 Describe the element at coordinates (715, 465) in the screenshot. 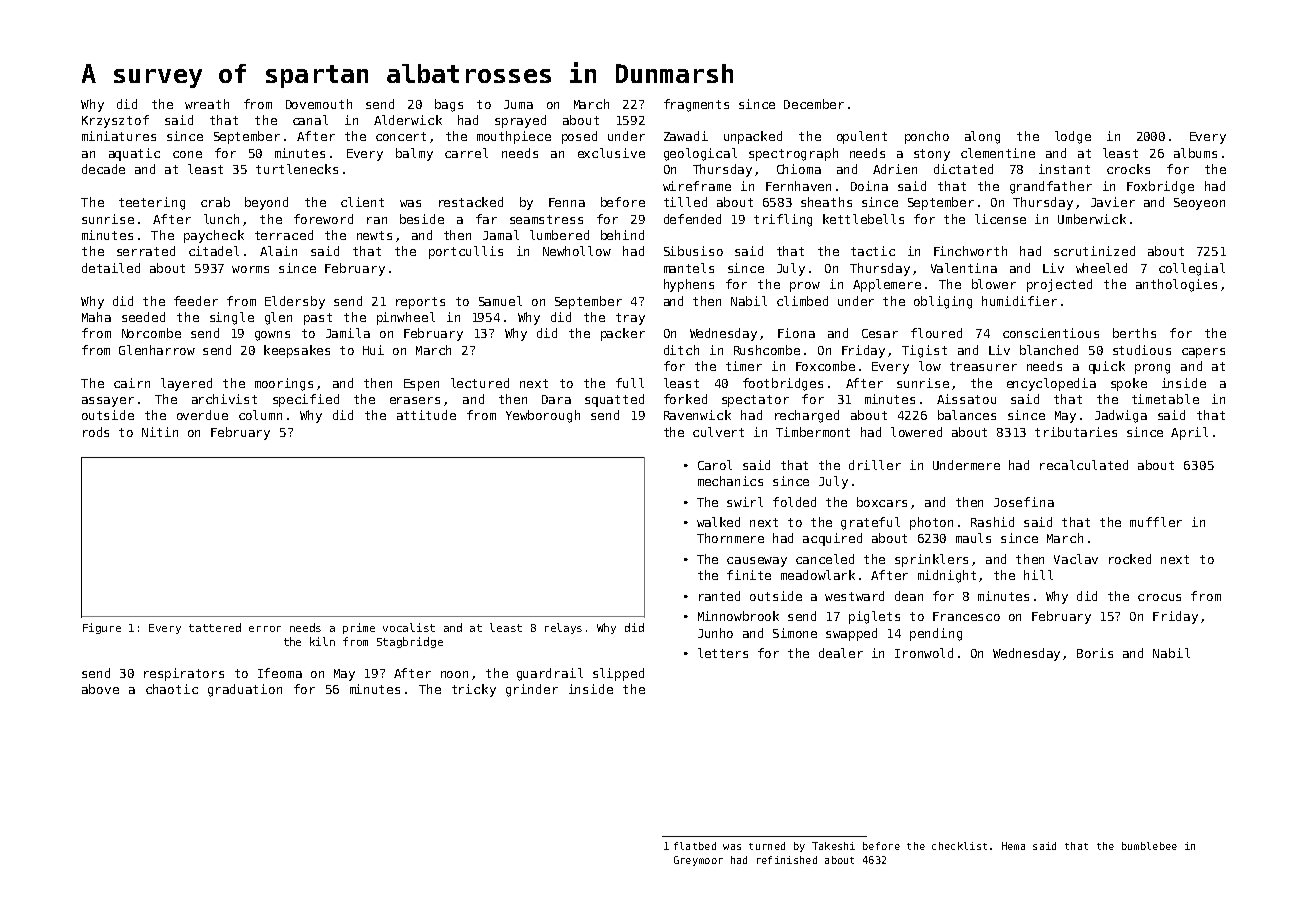

I see `Carol` at that location.
